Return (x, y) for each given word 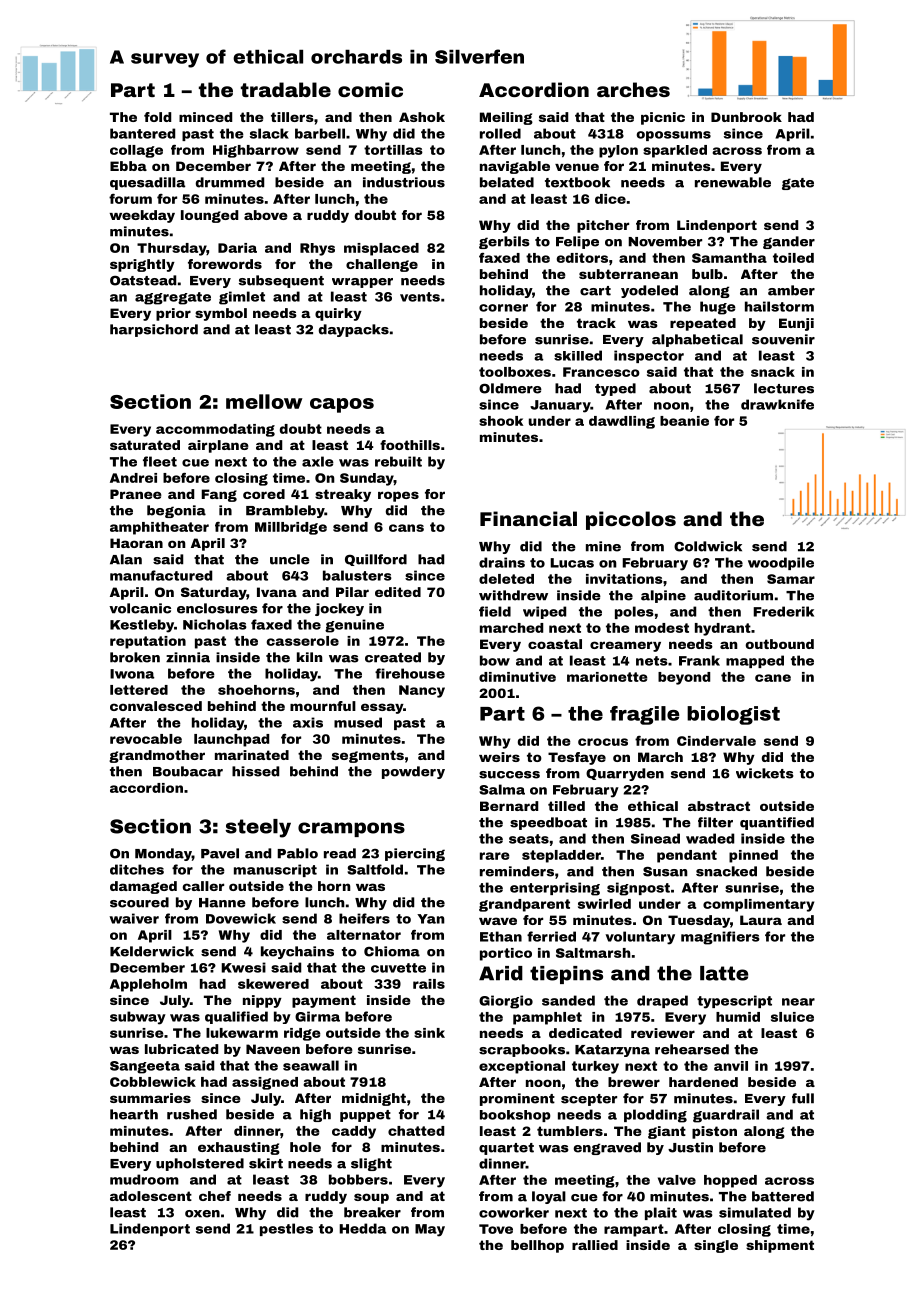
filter (715, 822)
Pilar (352, 592)
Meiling (506, 118)
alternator (364, 935)
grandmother (157, 756)
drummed (230, 182)
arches (633, 89)
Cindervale (716, 741)
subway (138, 1018)
